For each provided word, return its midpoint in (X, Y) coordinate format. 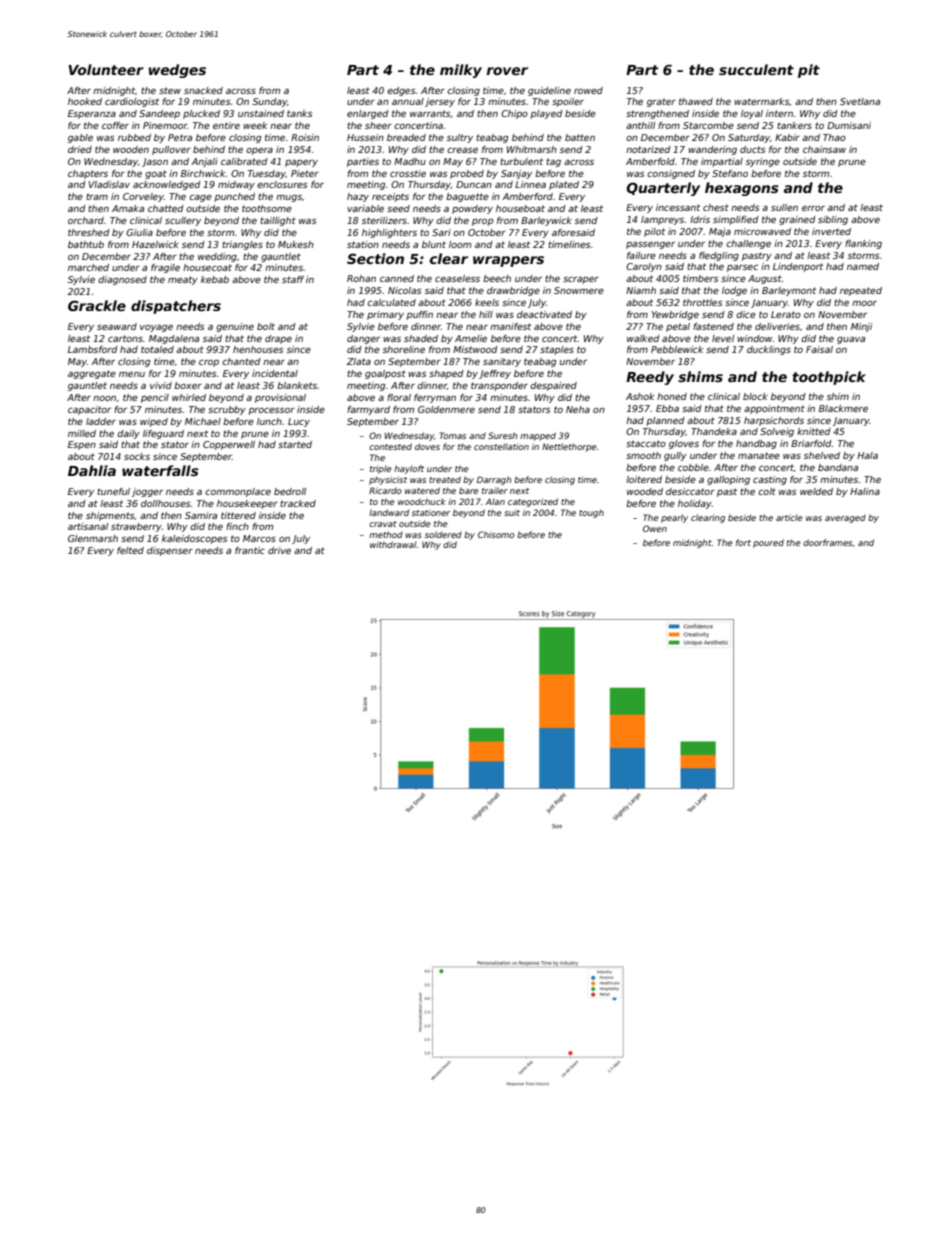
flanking (863, 244)
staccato (646, 443)
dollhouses (166, 503)
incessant (678, 207)
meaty (183, 280)
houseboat (520, 208)
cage (200, 198)
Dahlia (92, 470)
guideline (549, 91)
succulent (756, 69)
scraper (581, 280)
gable (80, 138)
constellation (501, 446)
